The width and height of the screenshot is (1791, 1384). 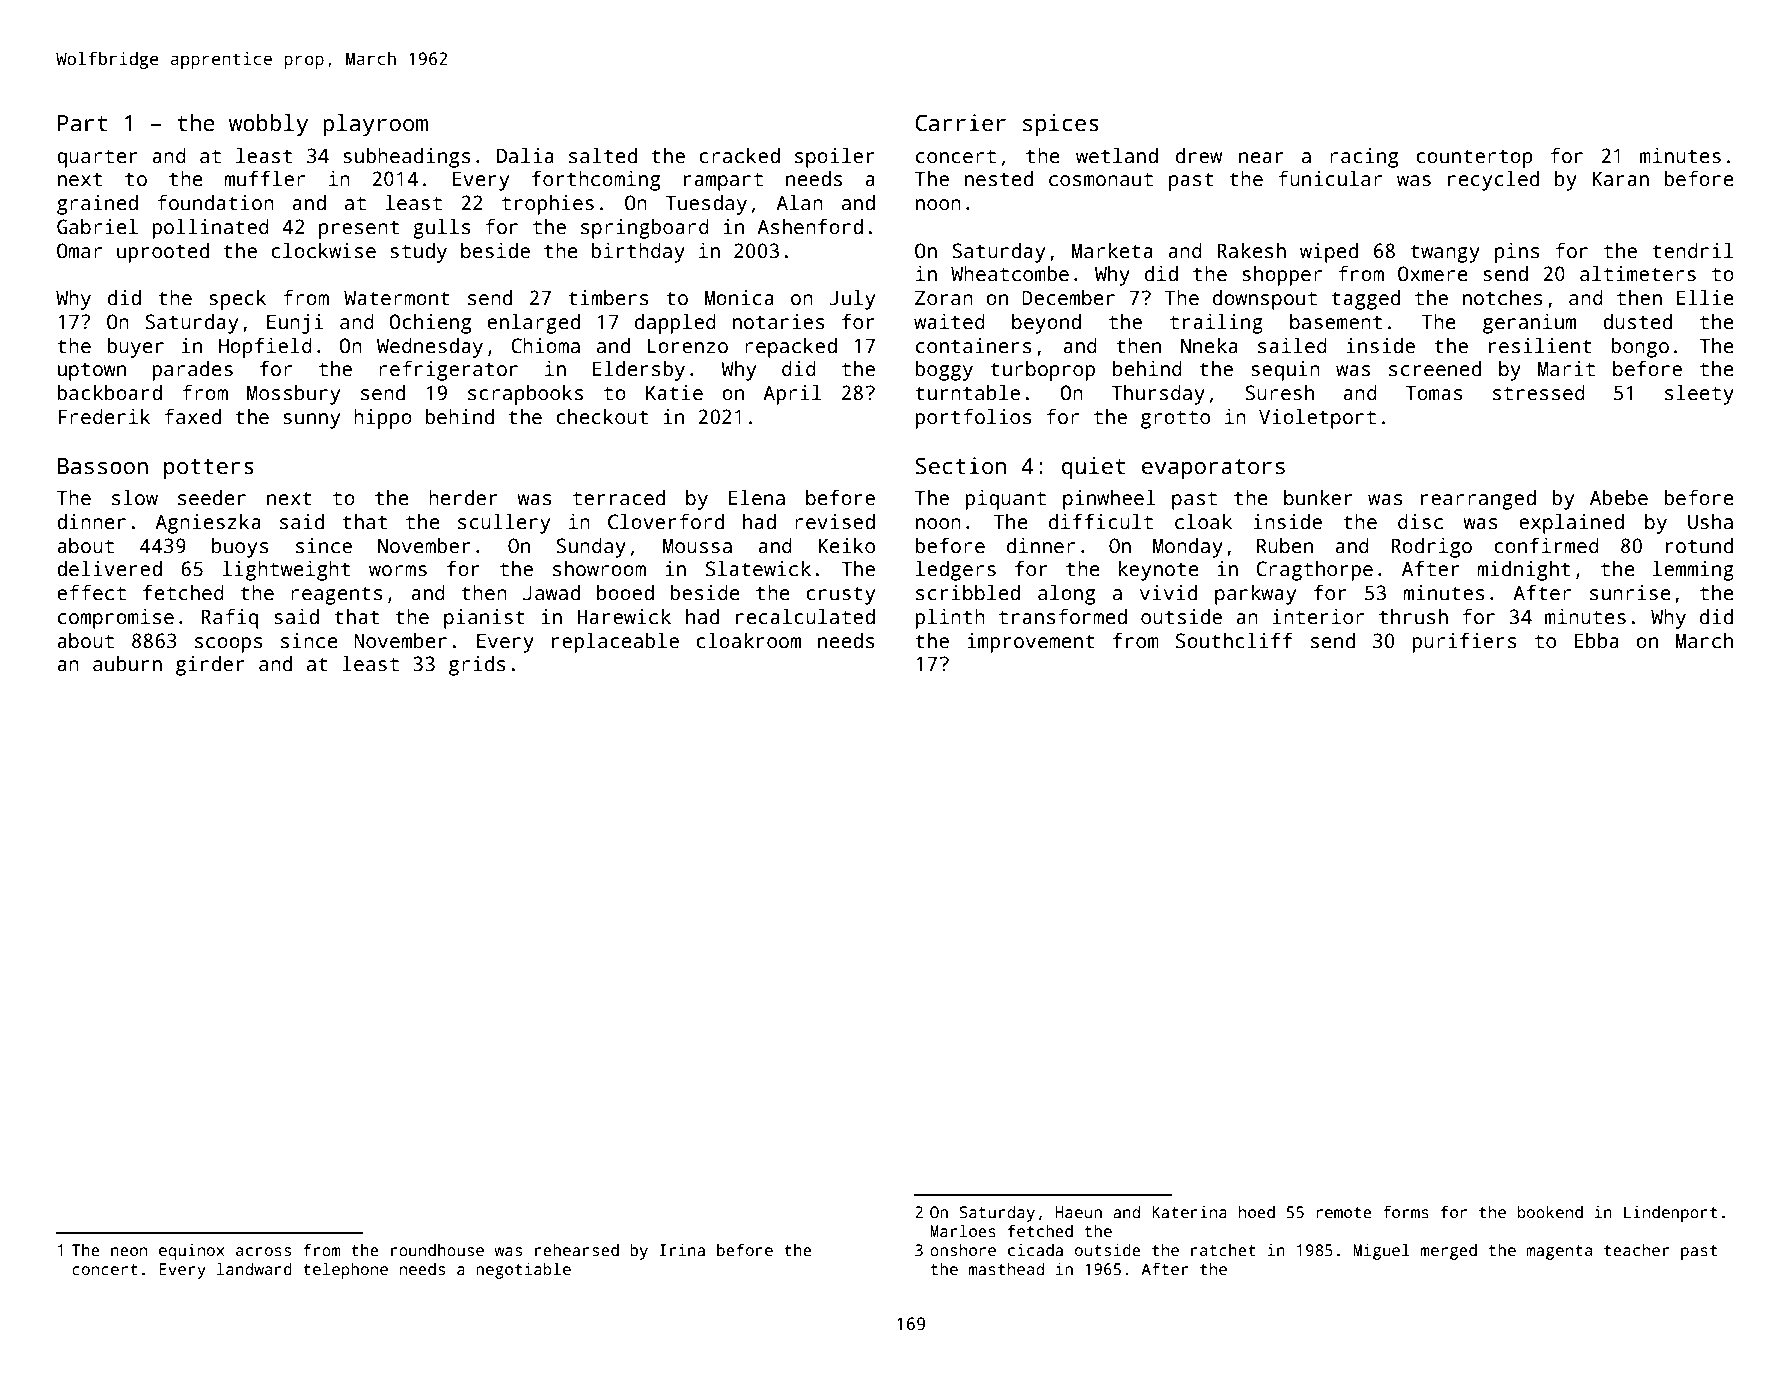 I want to click on Ebba, so click(x=1596, y=641).
